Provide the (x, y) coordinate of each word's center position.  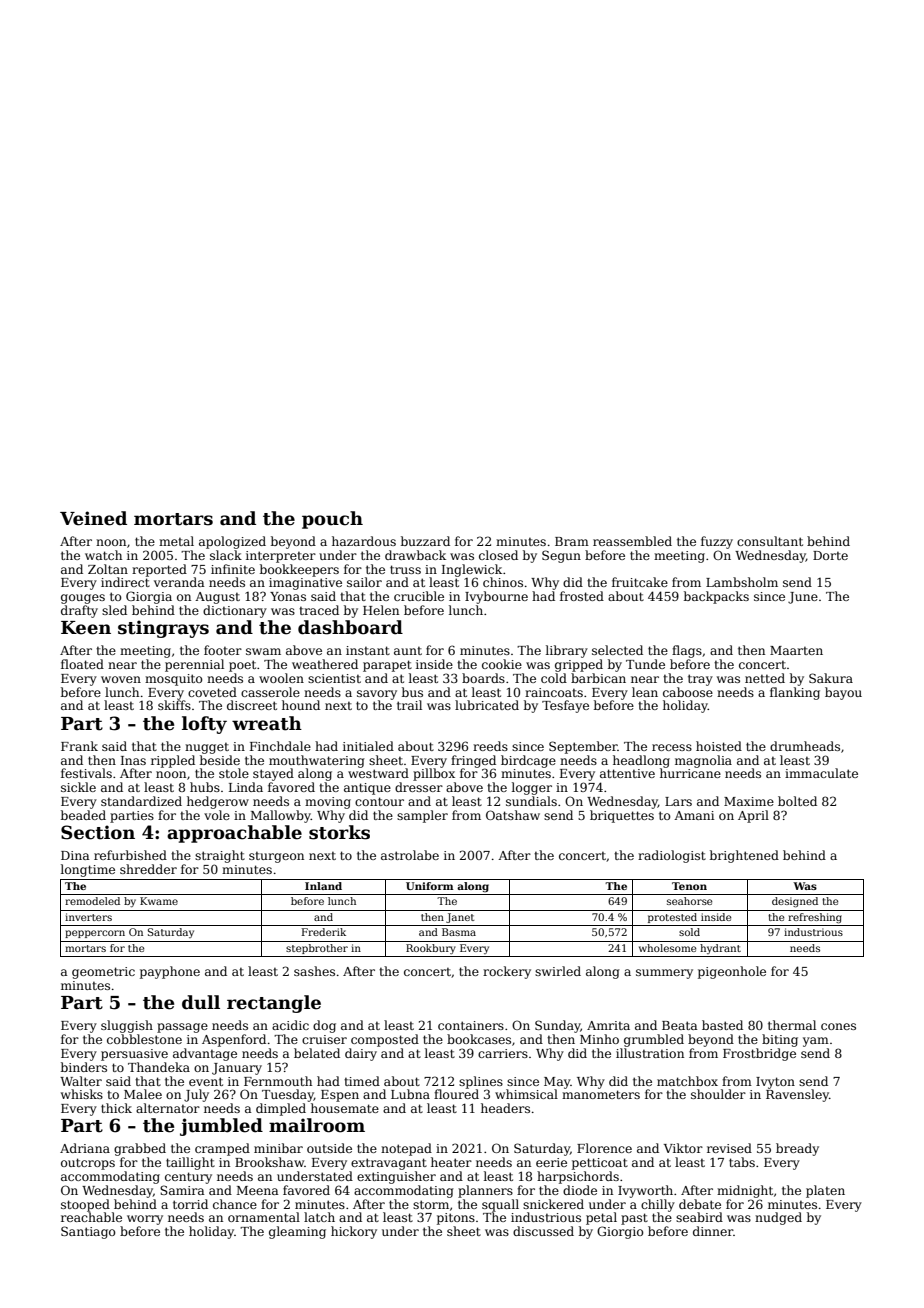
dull (201, 1002)
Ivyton (775, 1083)
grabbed (140, 1149)
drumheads (805, 746)
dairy (361, 1054)
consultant (770, 541)
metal (176, 541)
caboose (688, 692)
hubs (205, 787)
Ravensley (797, 1095)
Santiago (88, 1232)
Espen (340, 1096)
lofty (204, 725)
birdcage (528, 761)
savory (377, 695)
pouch (332, 520)
